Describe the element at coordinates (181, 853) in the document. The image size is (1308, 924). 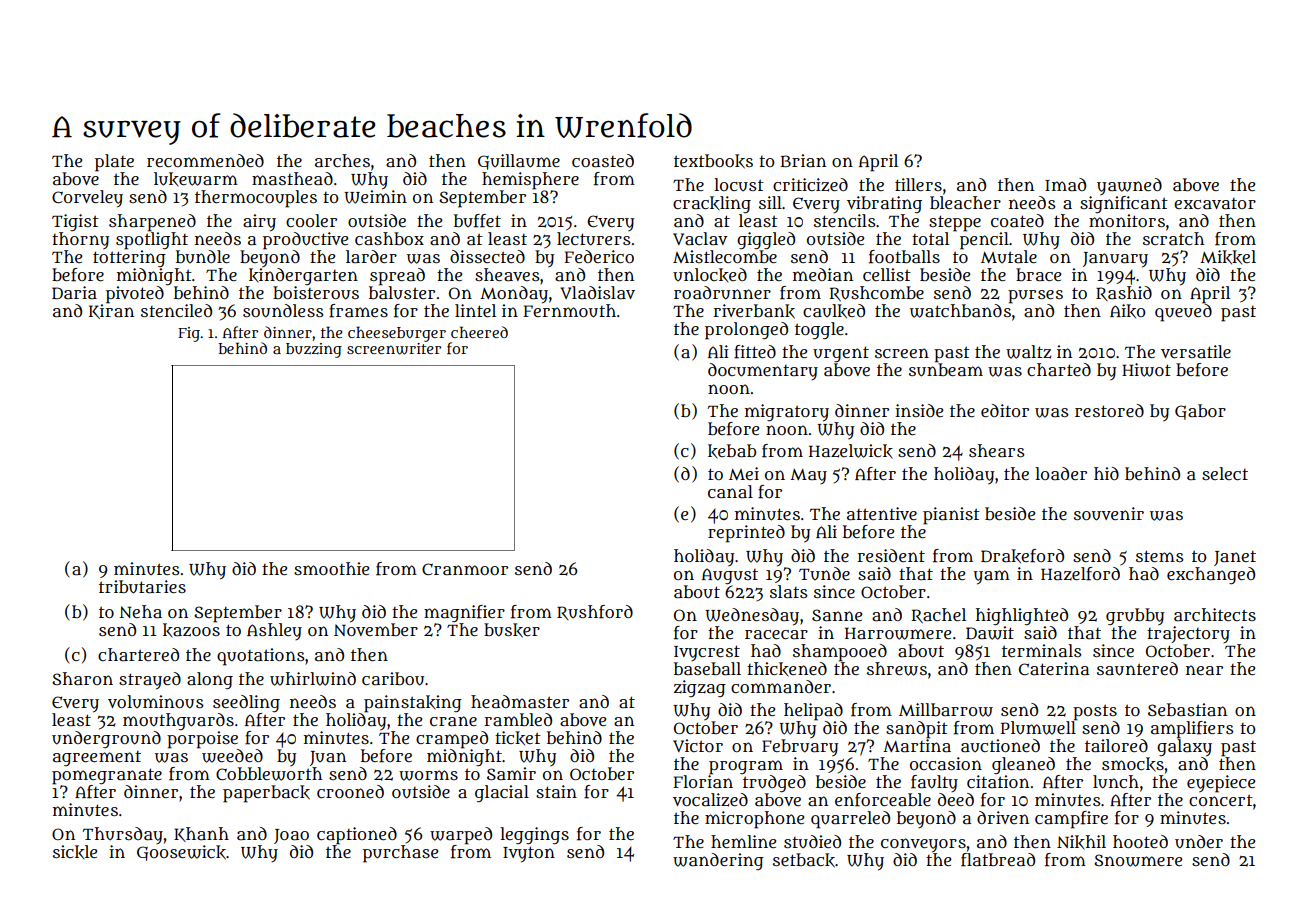
I see `Goosewick` at that location.
